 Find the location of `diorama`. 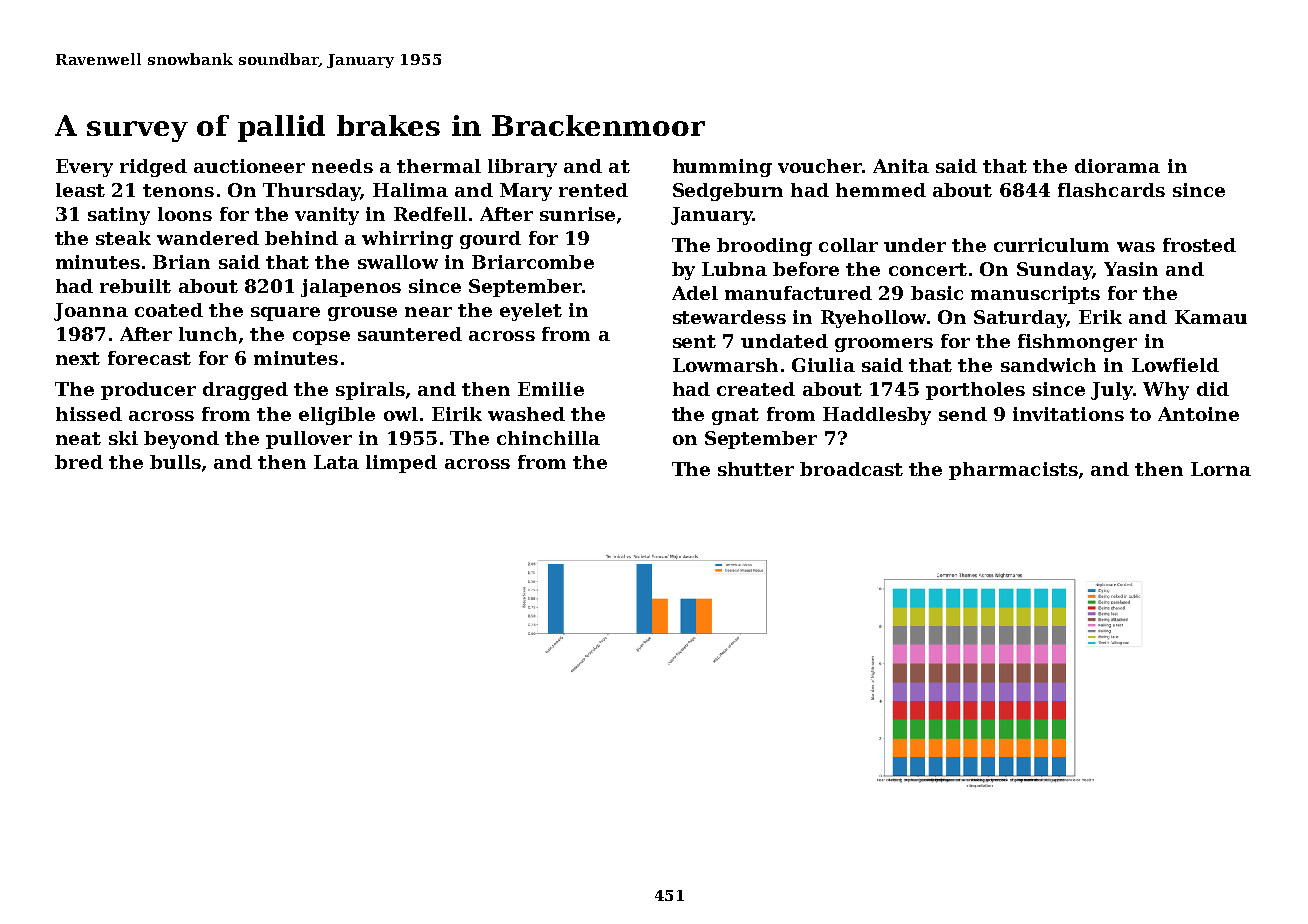

diorama is located at coordinates (1117, 166).
